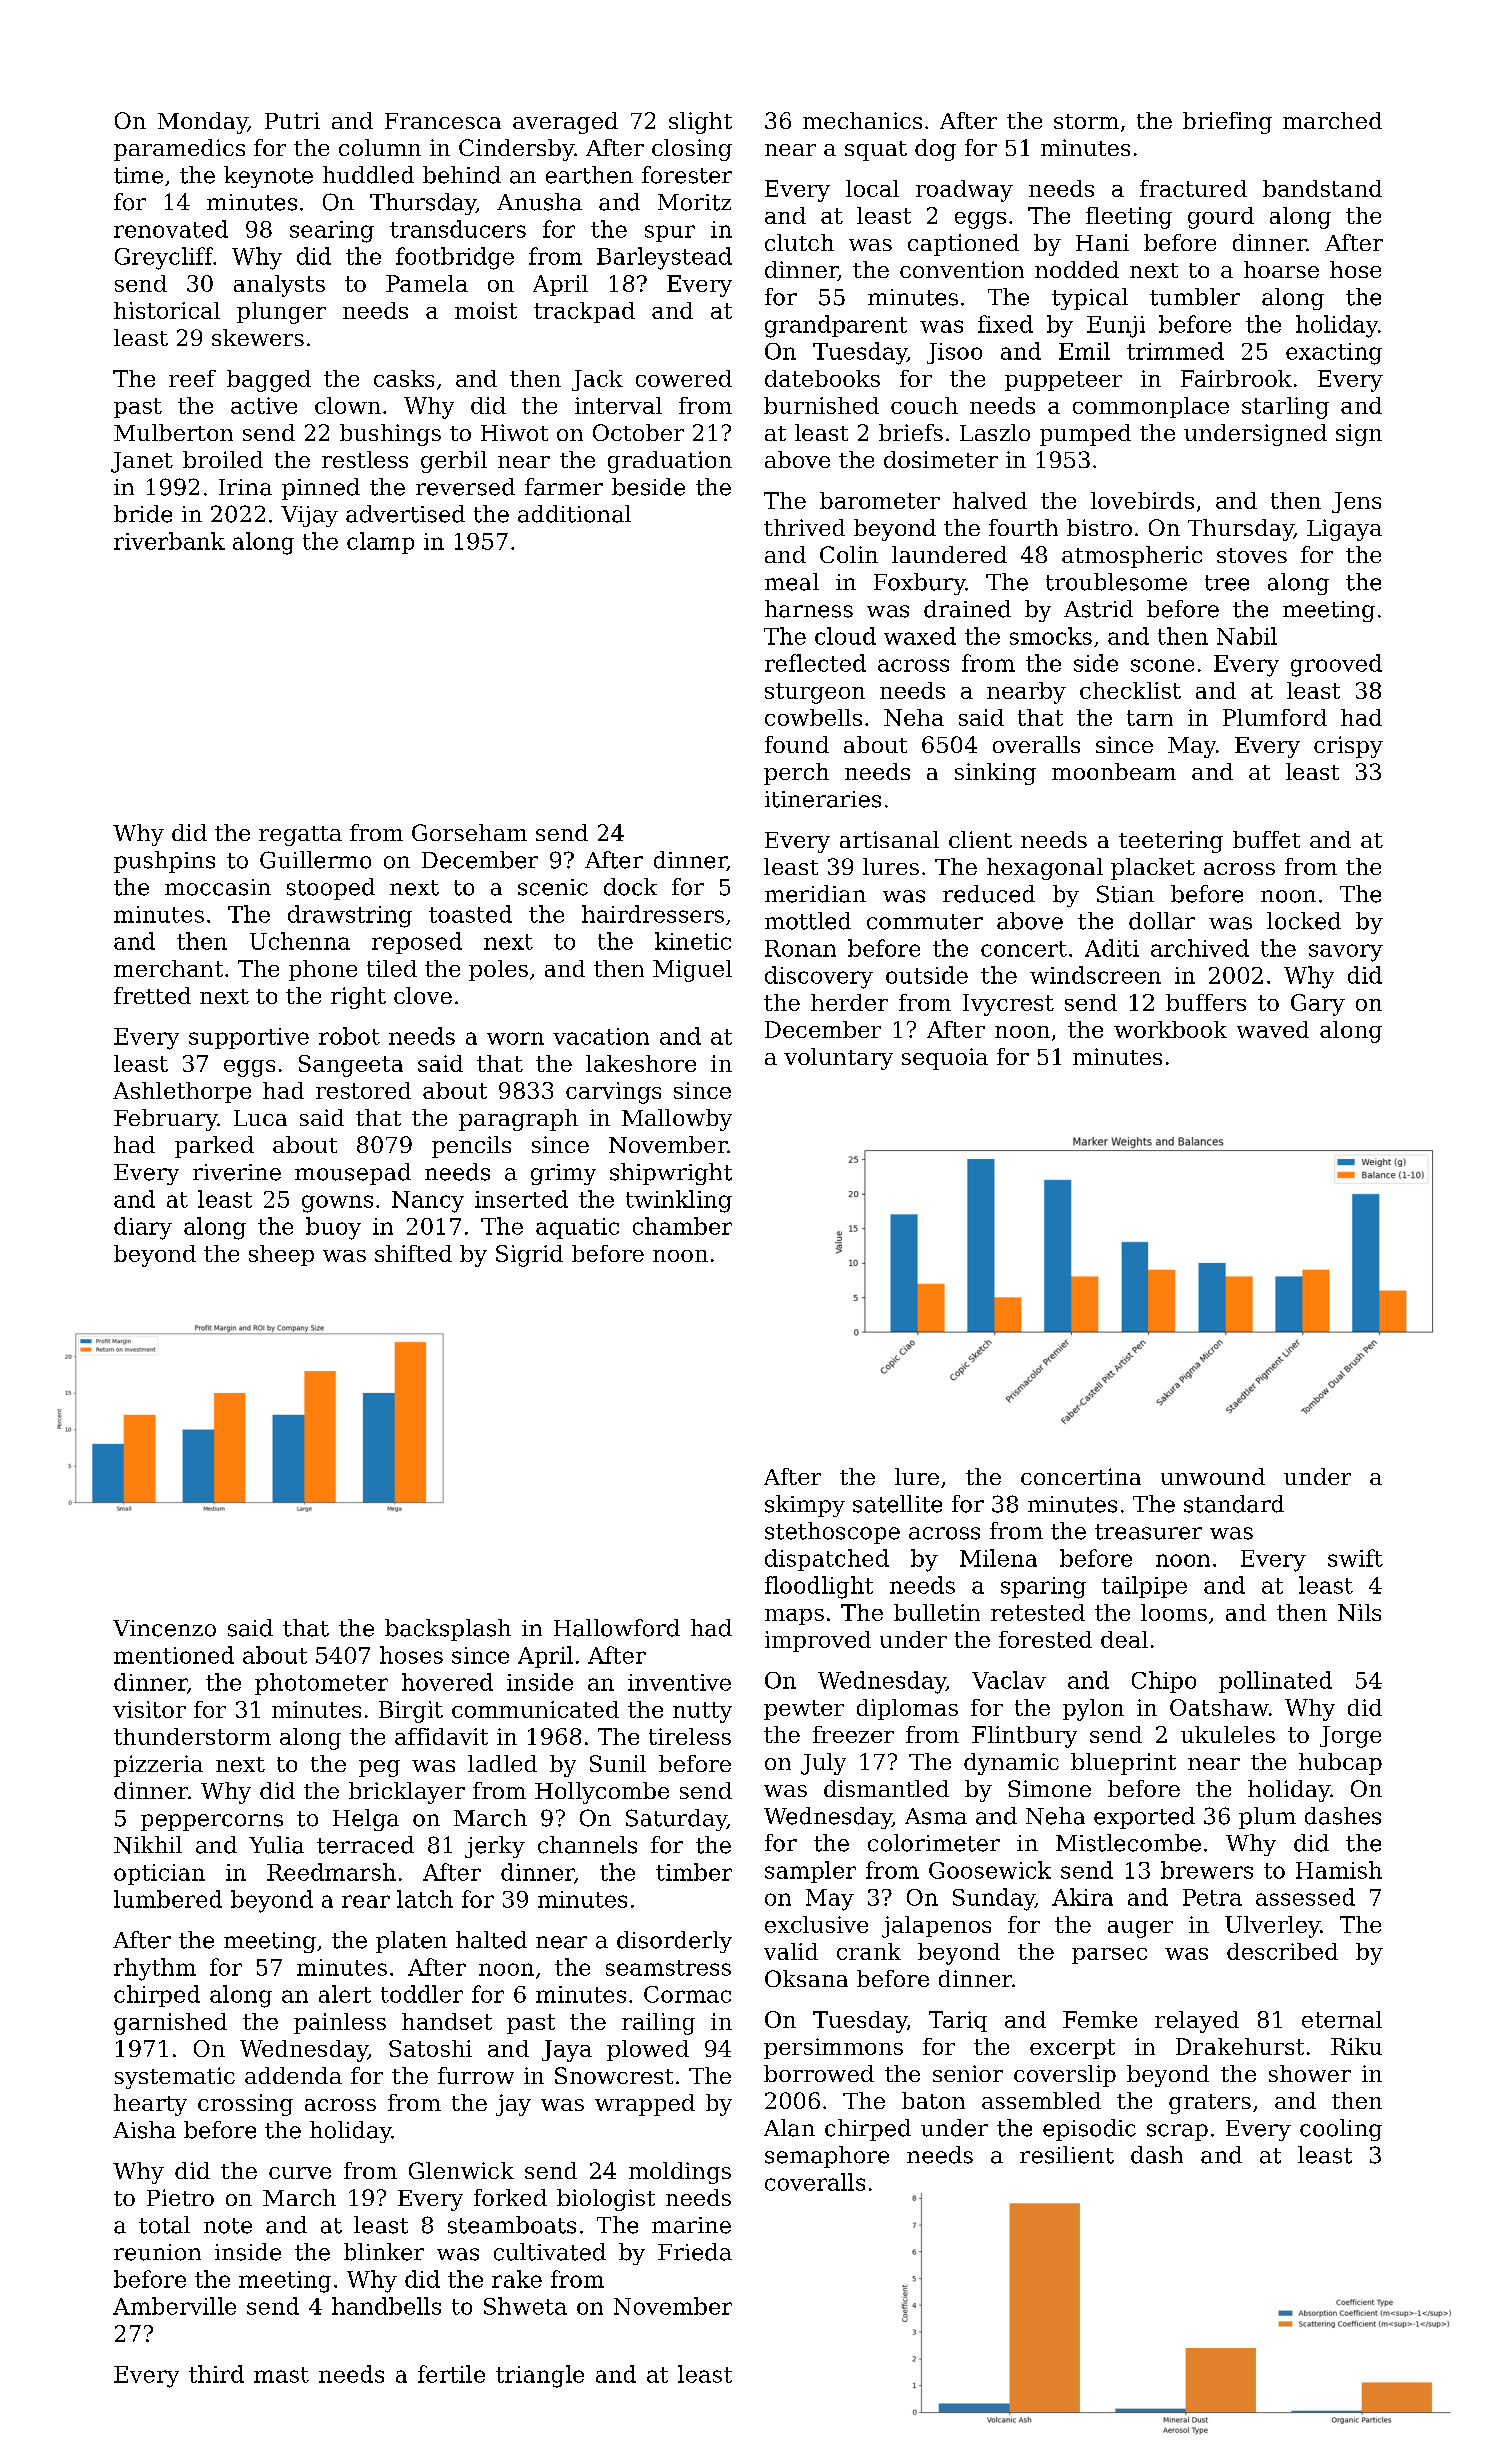 The height and width of the screenshot is (2464, 1496). What do you see at coordinates (810, 1872) in the screenshot?
I see `sampler` at bounding box center [810, 1872].
